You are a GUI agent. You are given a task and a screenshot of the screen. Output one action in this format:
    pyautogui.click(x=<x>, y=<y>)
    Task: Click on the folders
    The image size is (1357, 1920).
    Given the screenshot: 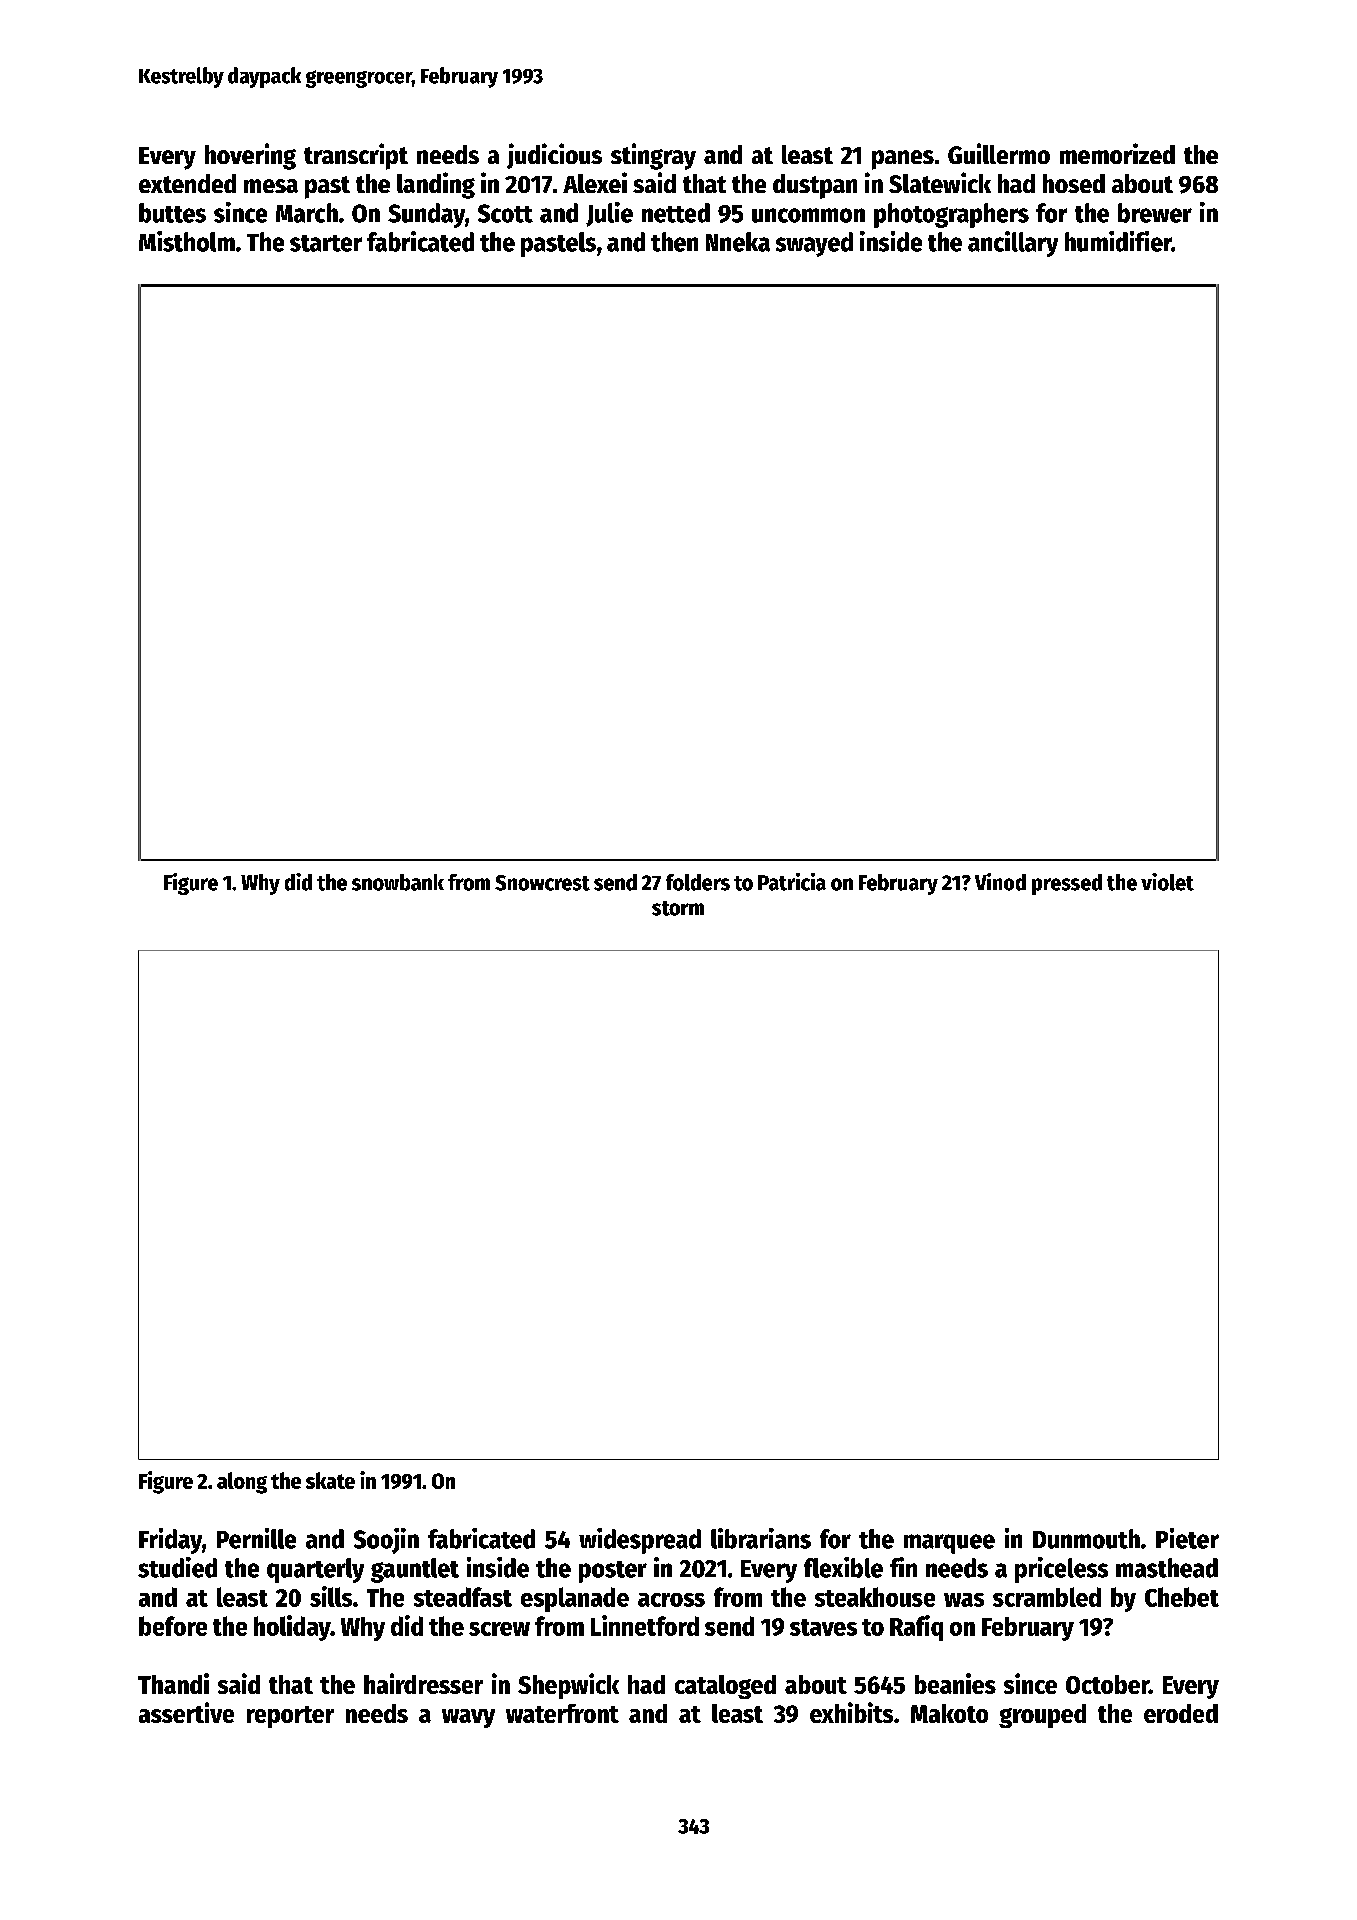 What is the action you would take?
    pyautogui.click(x=698, y=882)
